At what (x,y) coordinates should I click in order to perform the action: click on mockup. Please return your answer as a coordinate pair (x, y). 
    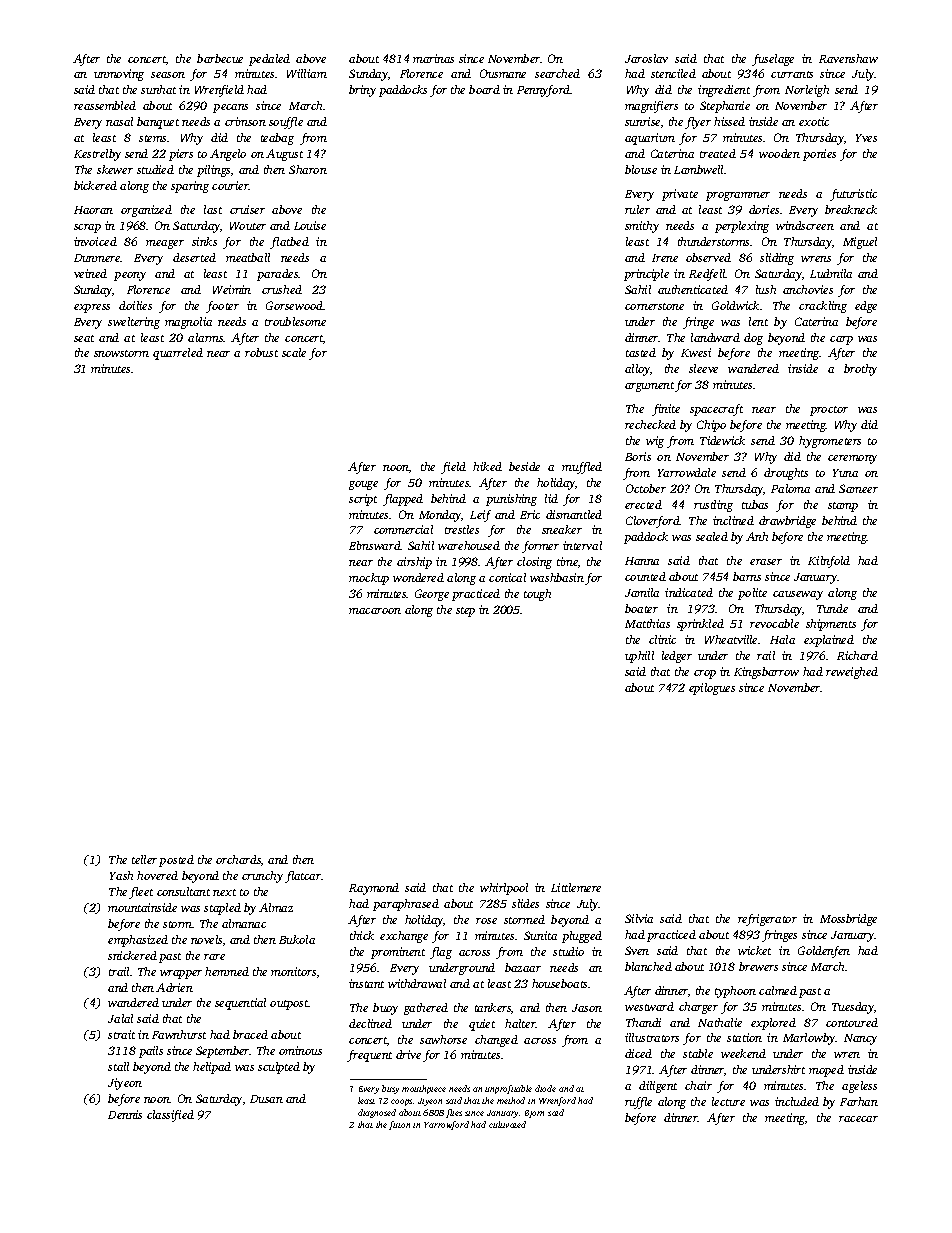
    Looking at the image, I should click on (369, 579).
